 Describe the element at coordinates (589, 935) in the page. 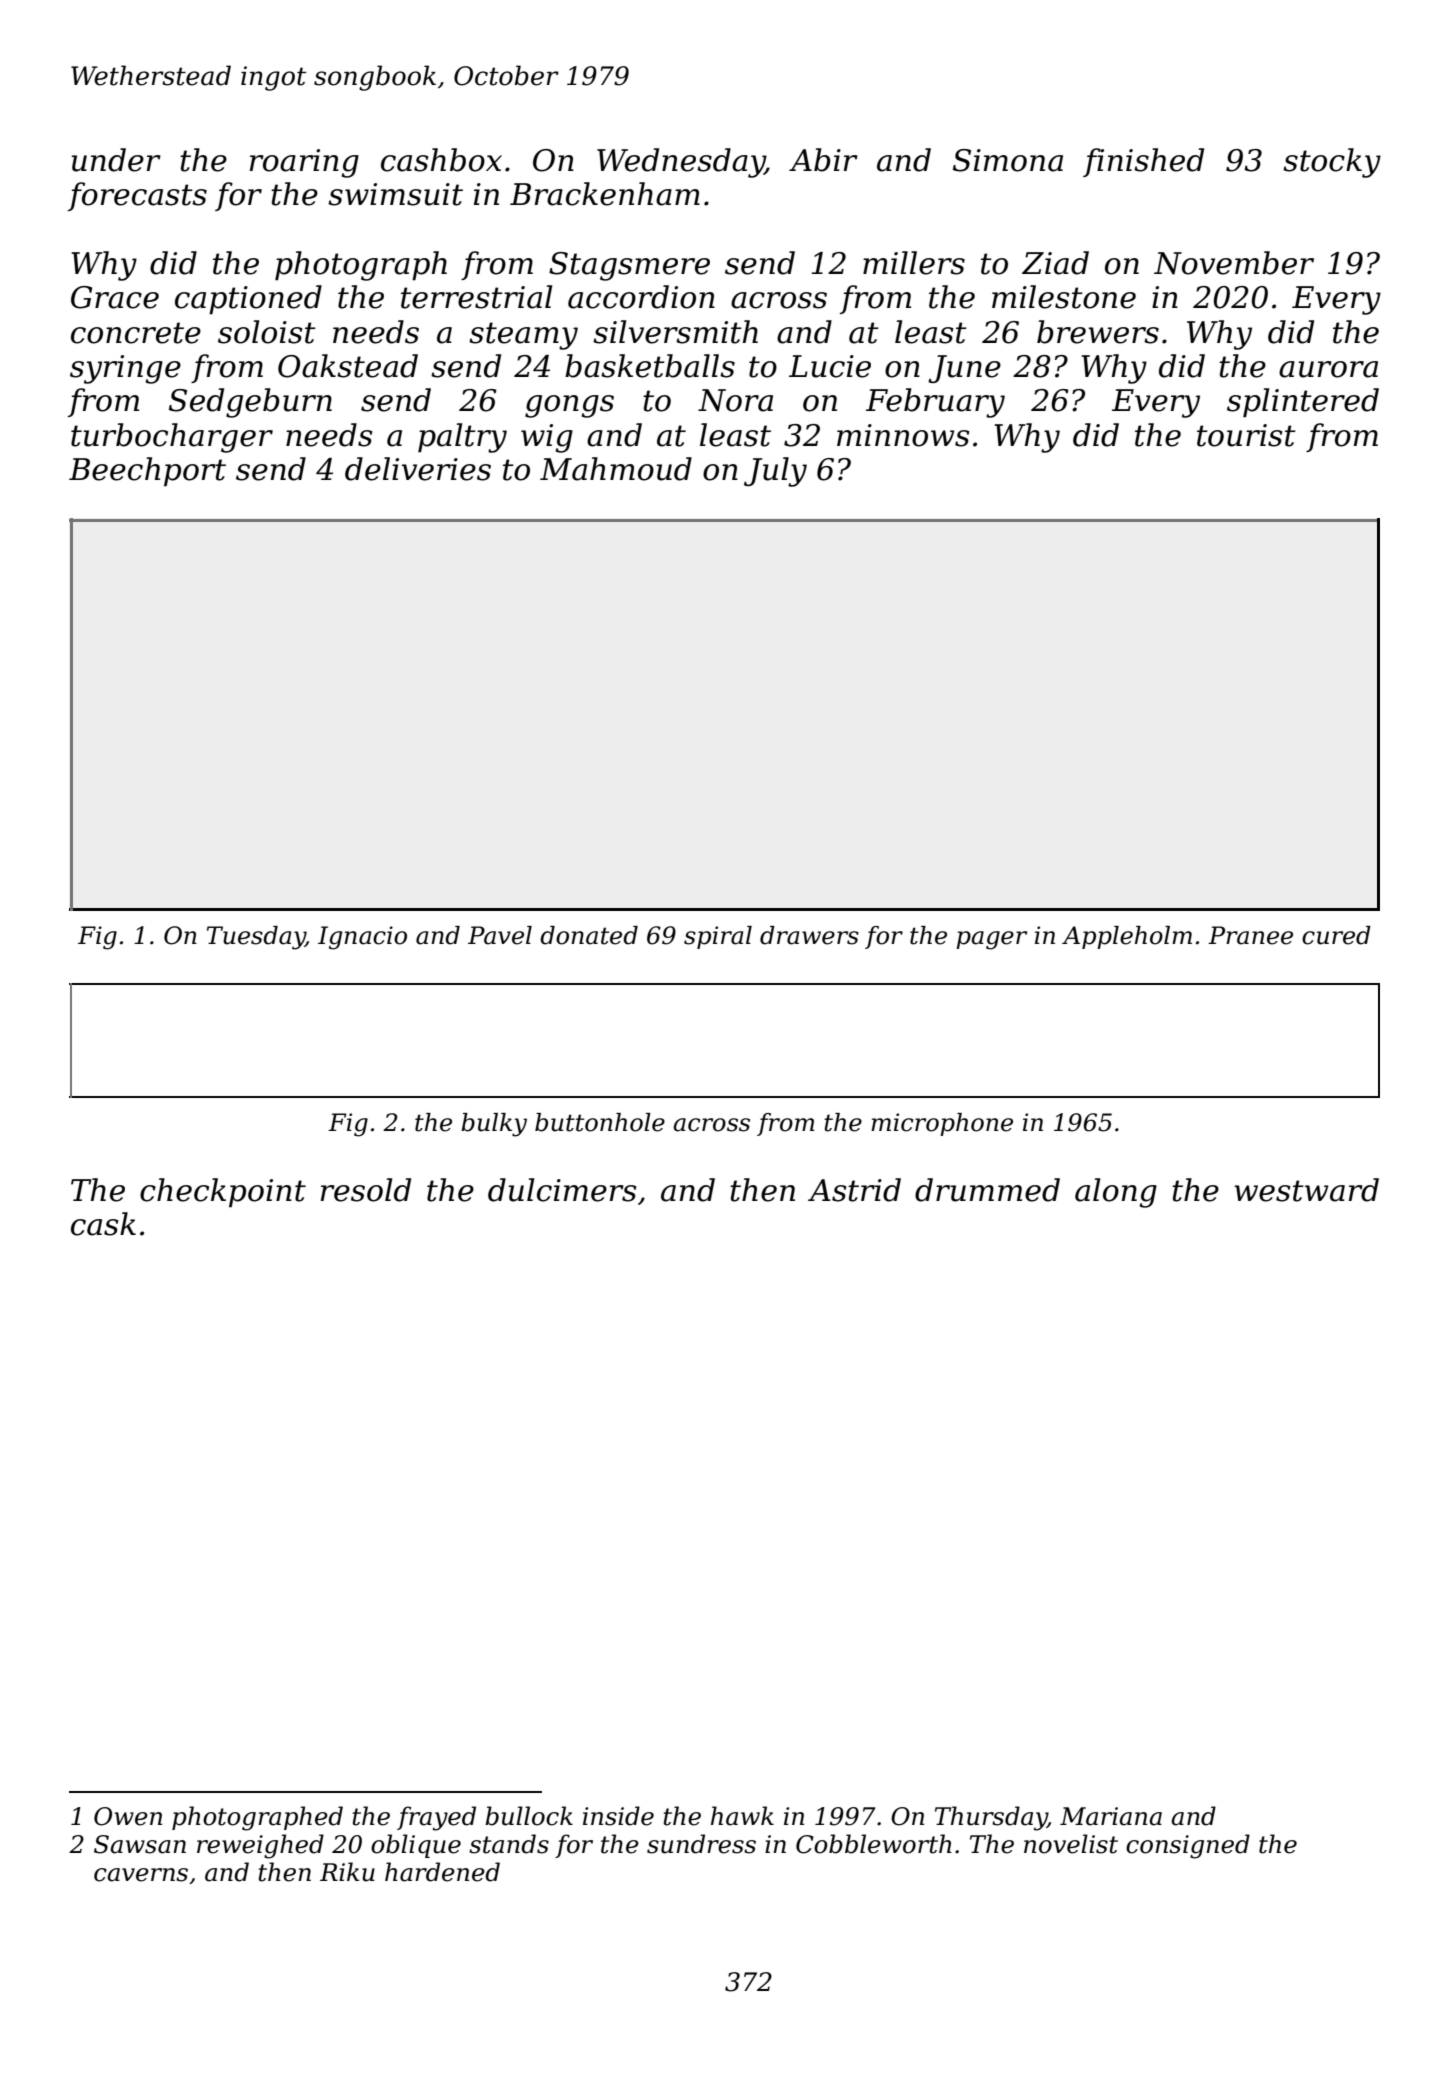

I see `donated` at that location.
